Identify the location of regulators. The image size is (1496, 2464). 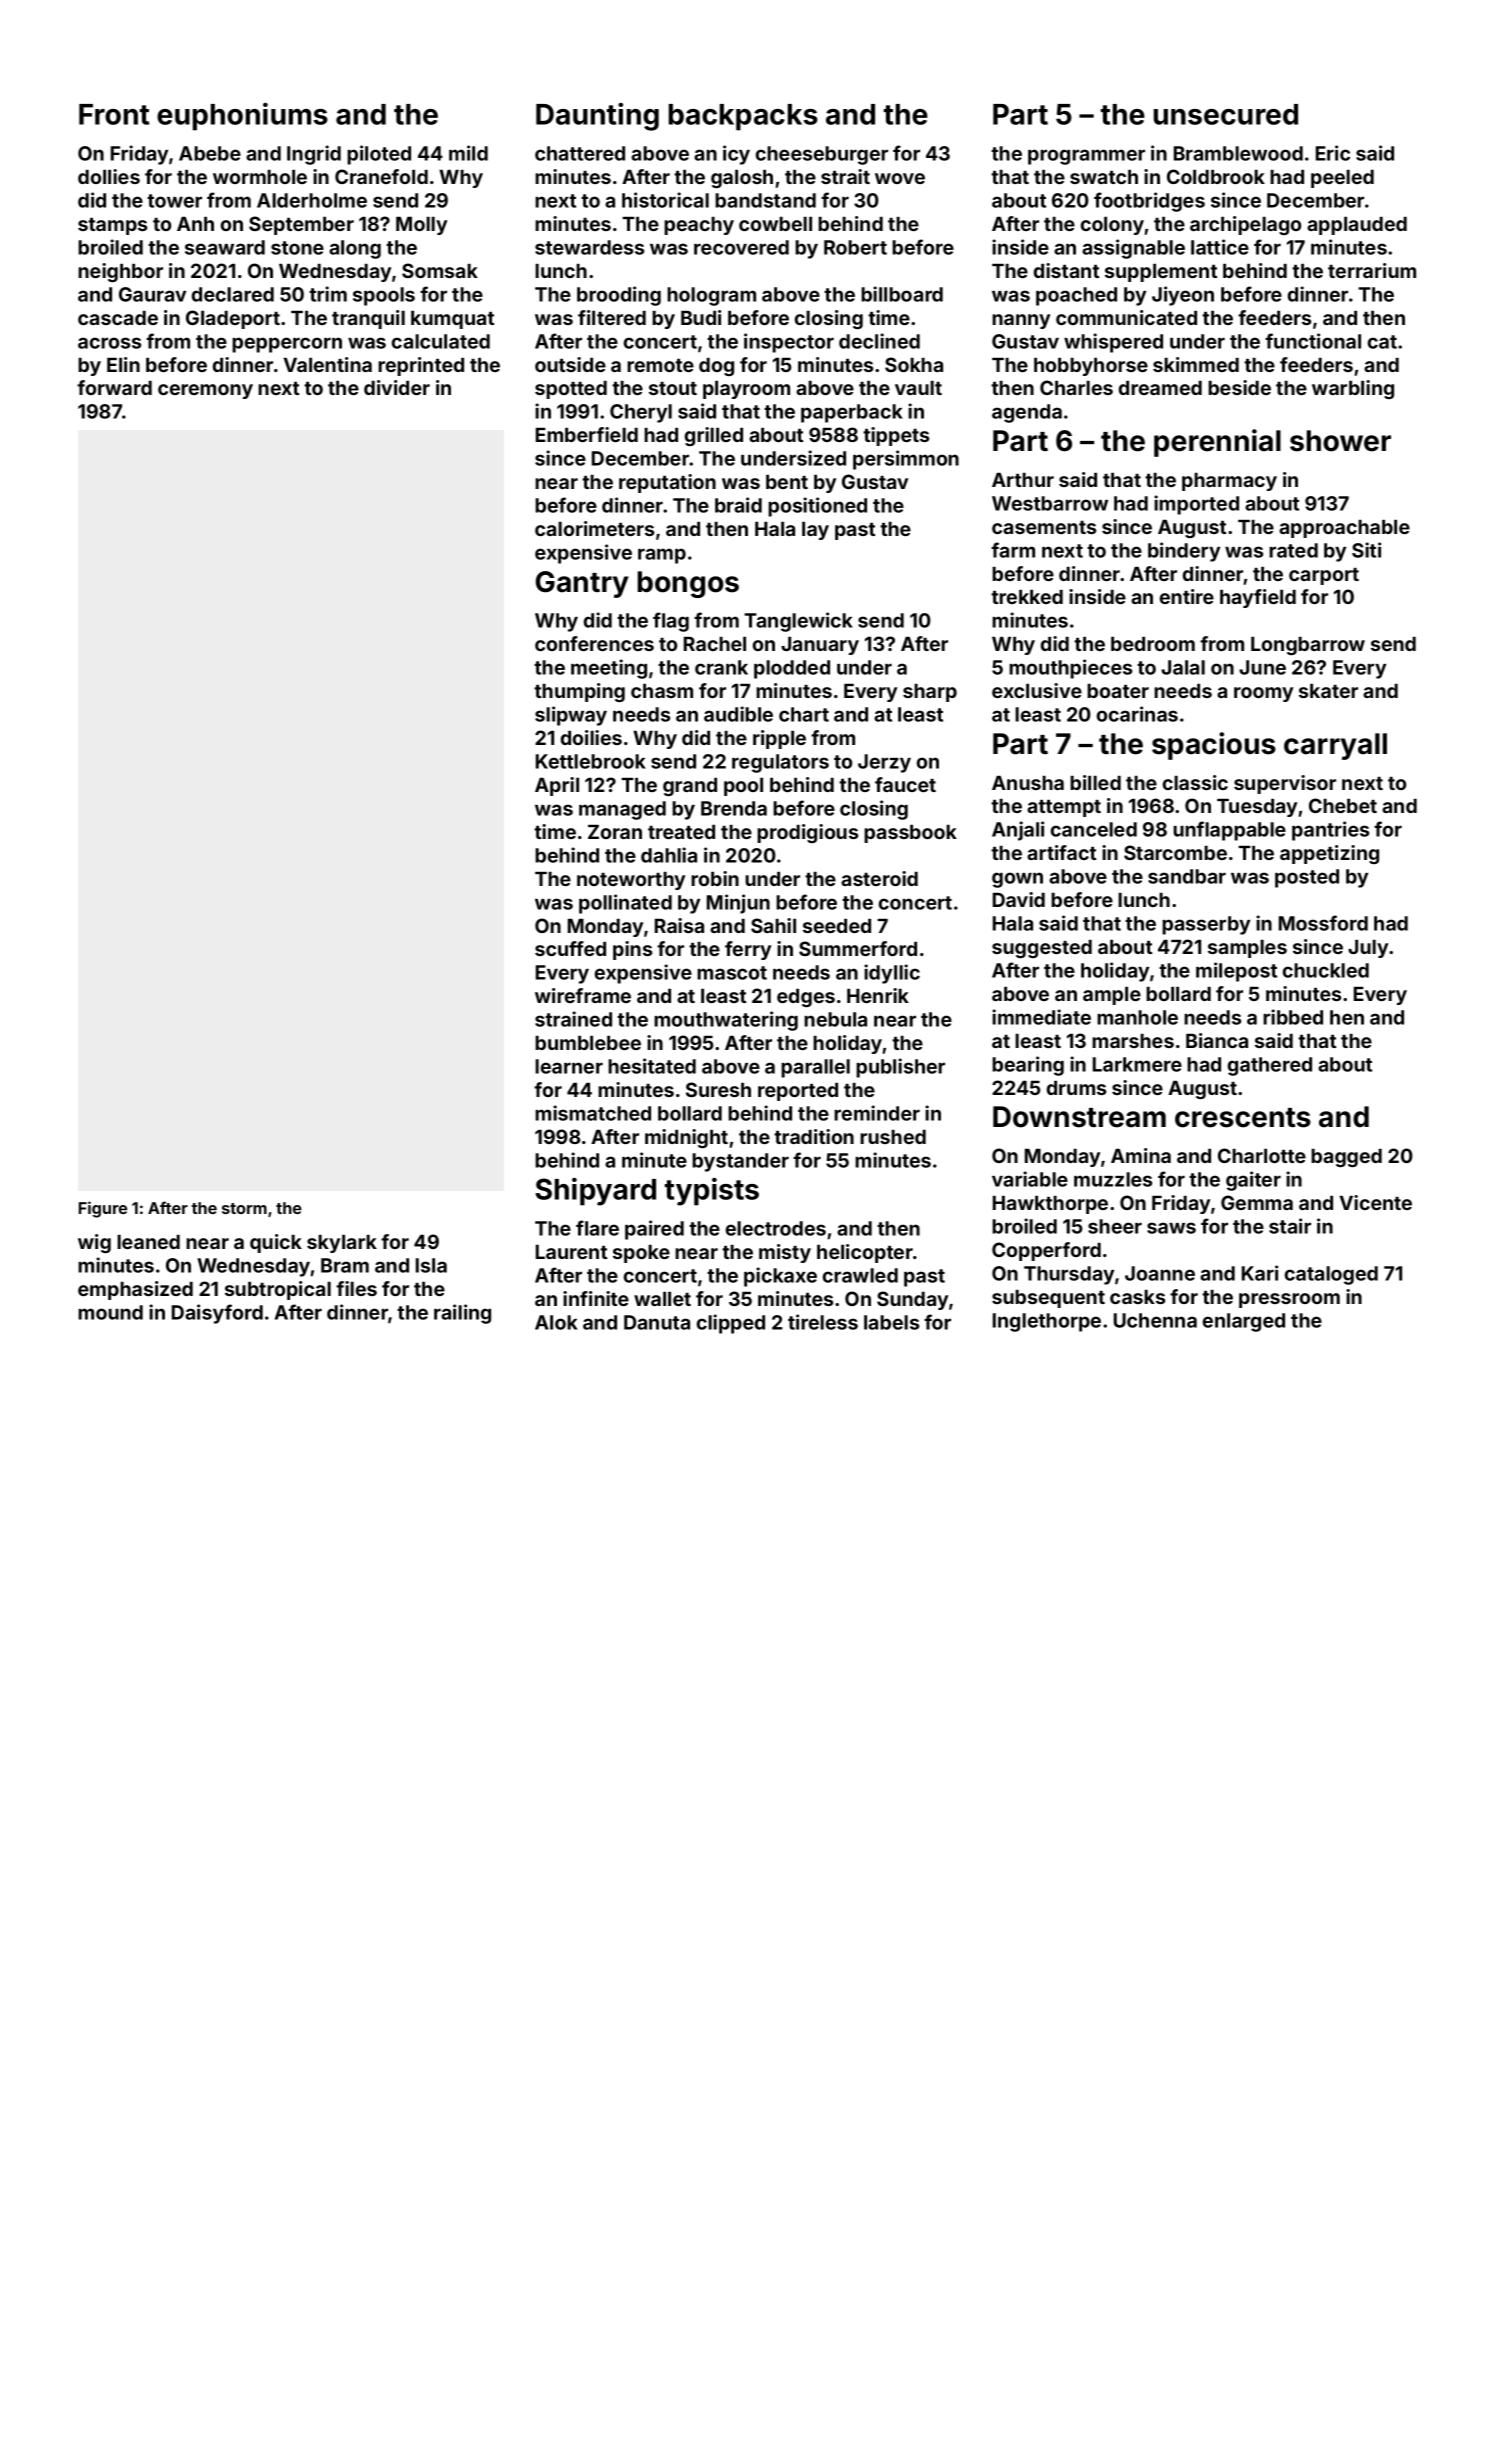
(780, 763).
